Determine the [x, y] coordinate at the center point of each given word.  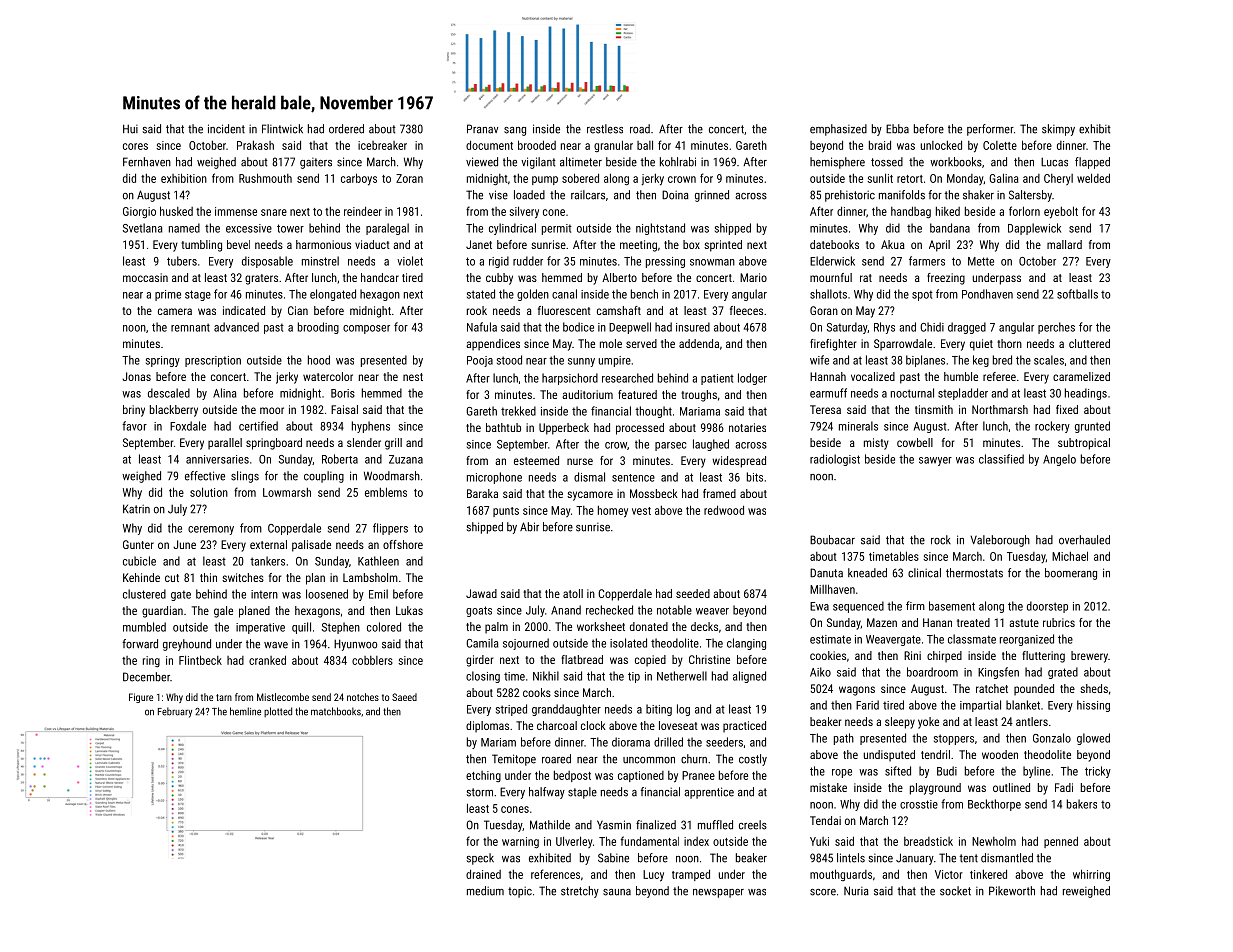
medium [485, 891]
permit [557, 229]
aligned [749, 677]
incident [226, 129]
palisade [311, 546]
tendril [935, 754]
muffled [715, 825]
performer [990, 130]
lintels [851, 858]
